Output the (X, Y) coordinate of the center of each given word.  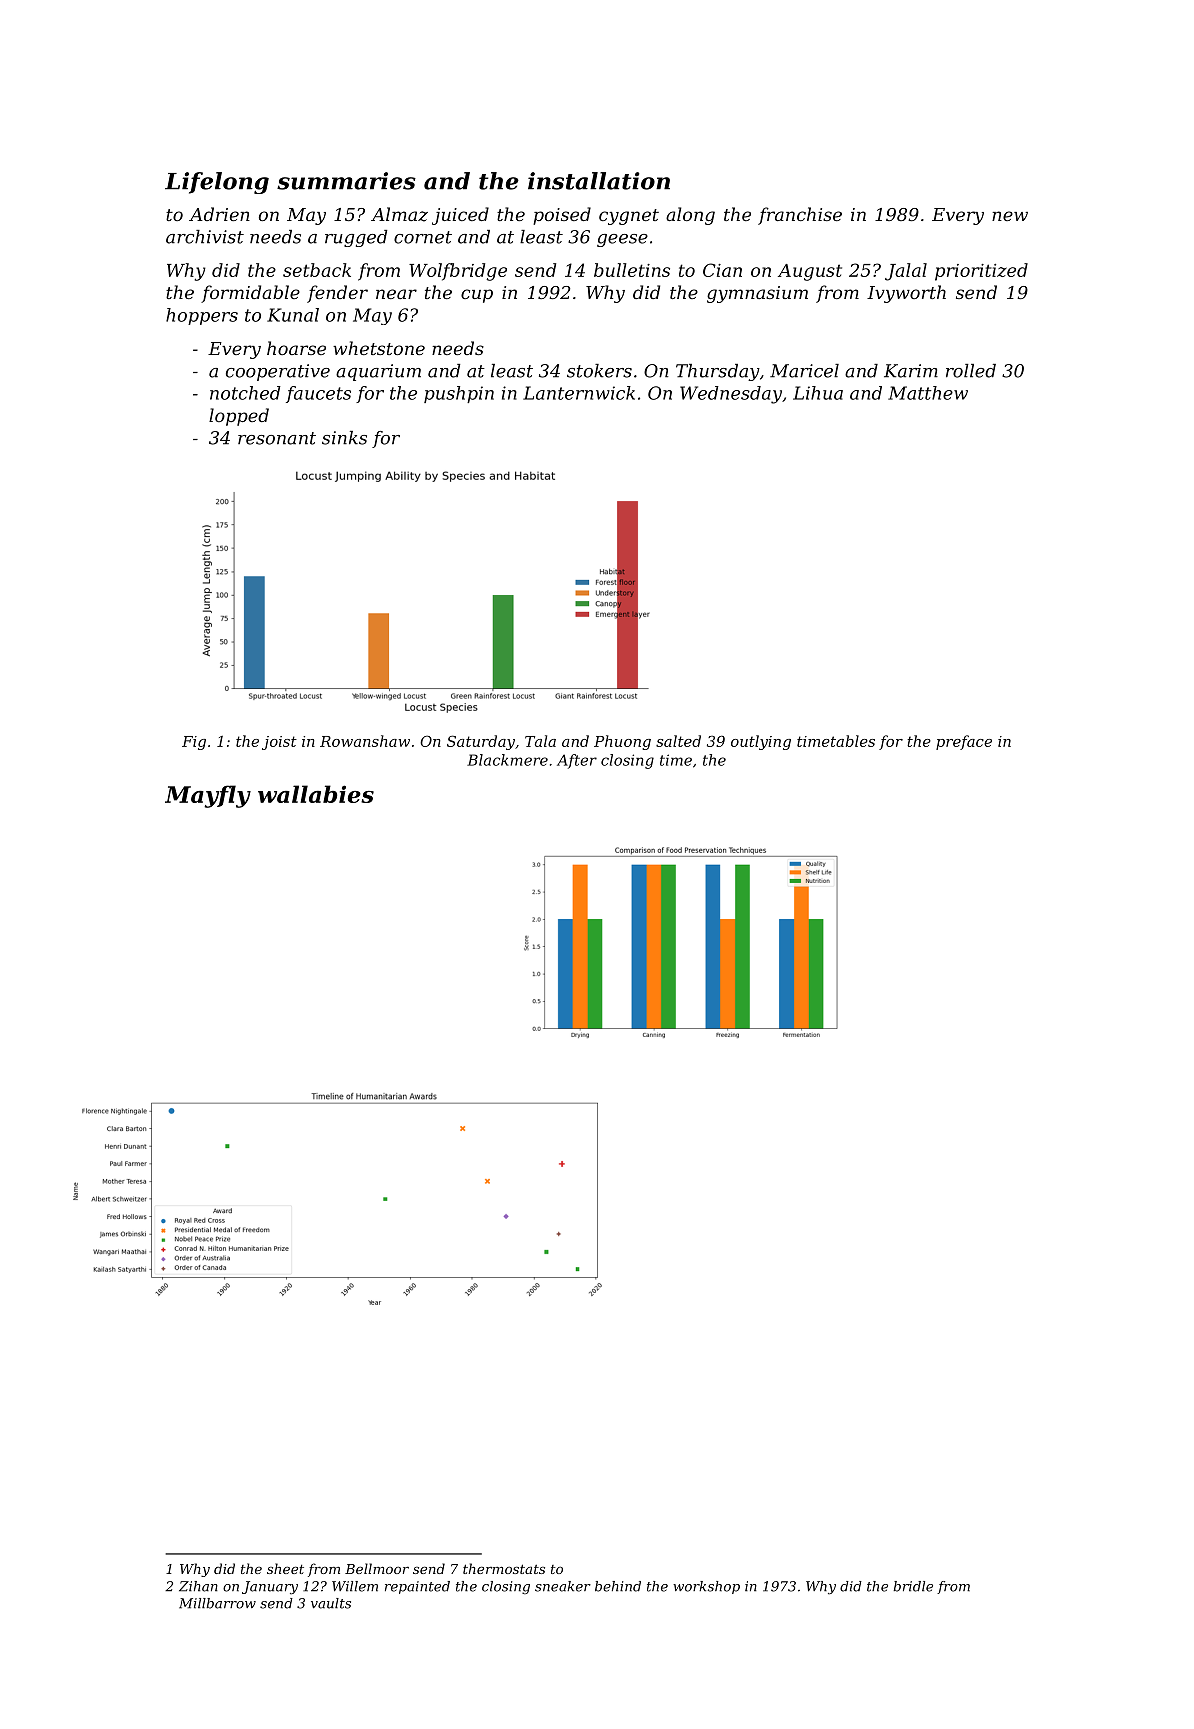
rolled (971, 371)
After (577, 761)
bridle (913, 1586)
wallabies (316, 794)
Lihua (818, 393)
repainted (417, 1587)
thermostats (504, 1568)
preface (964, 742)
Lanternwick (579, 393)
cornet (423, 237)
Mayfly (208, 796)
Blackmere (507, 760)
